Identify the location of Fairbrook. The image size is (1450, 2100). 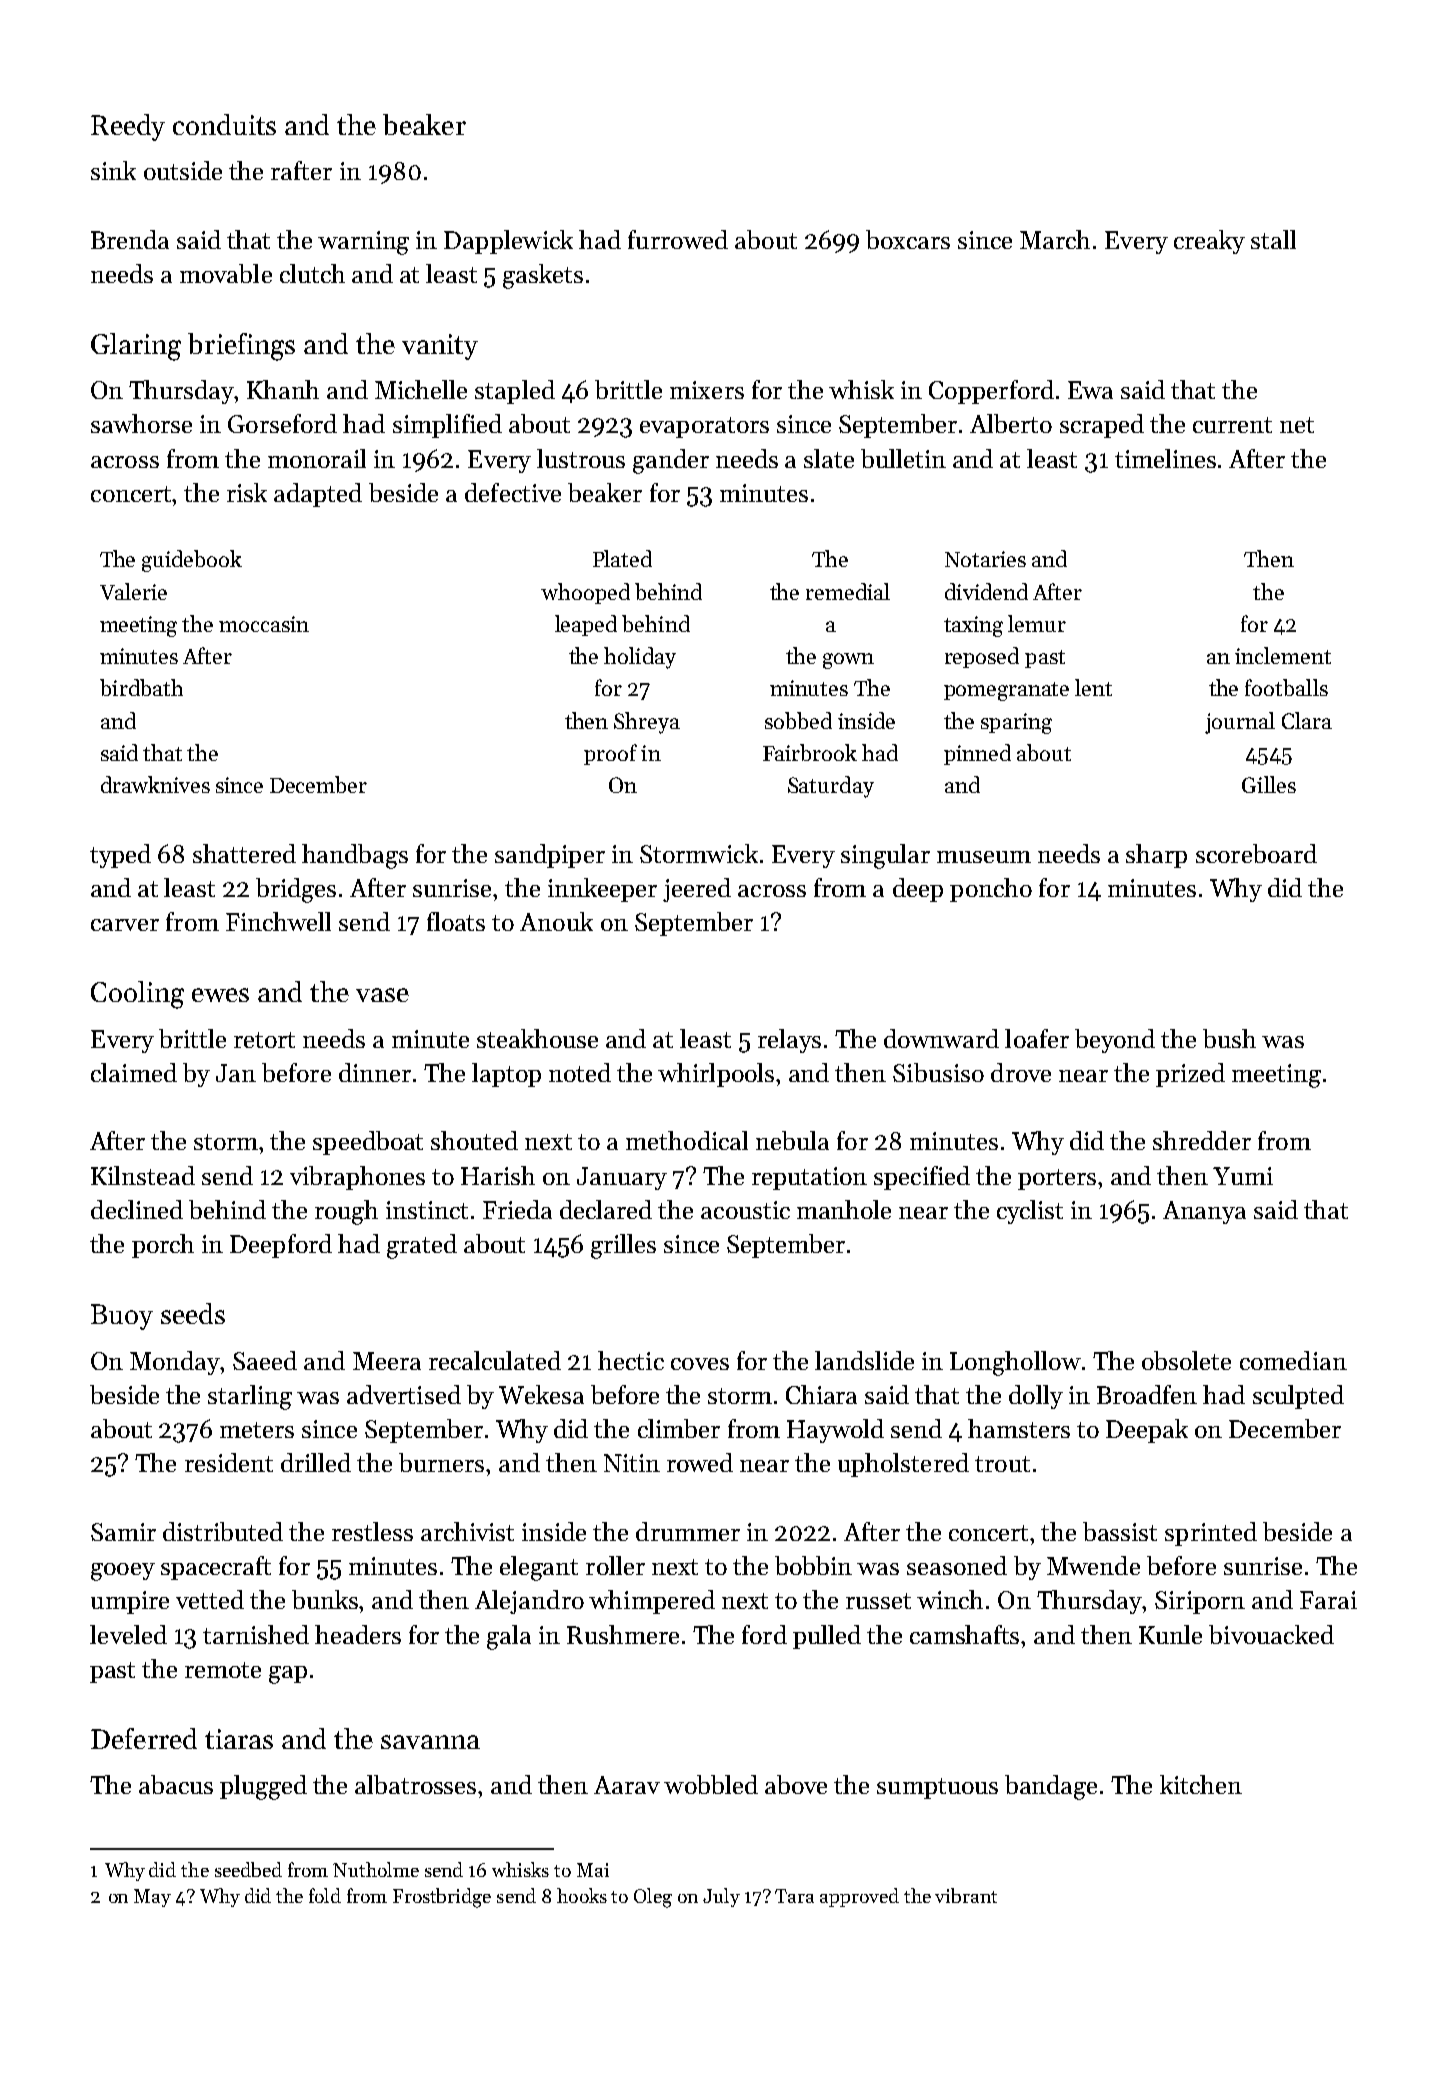
(810, 752).
